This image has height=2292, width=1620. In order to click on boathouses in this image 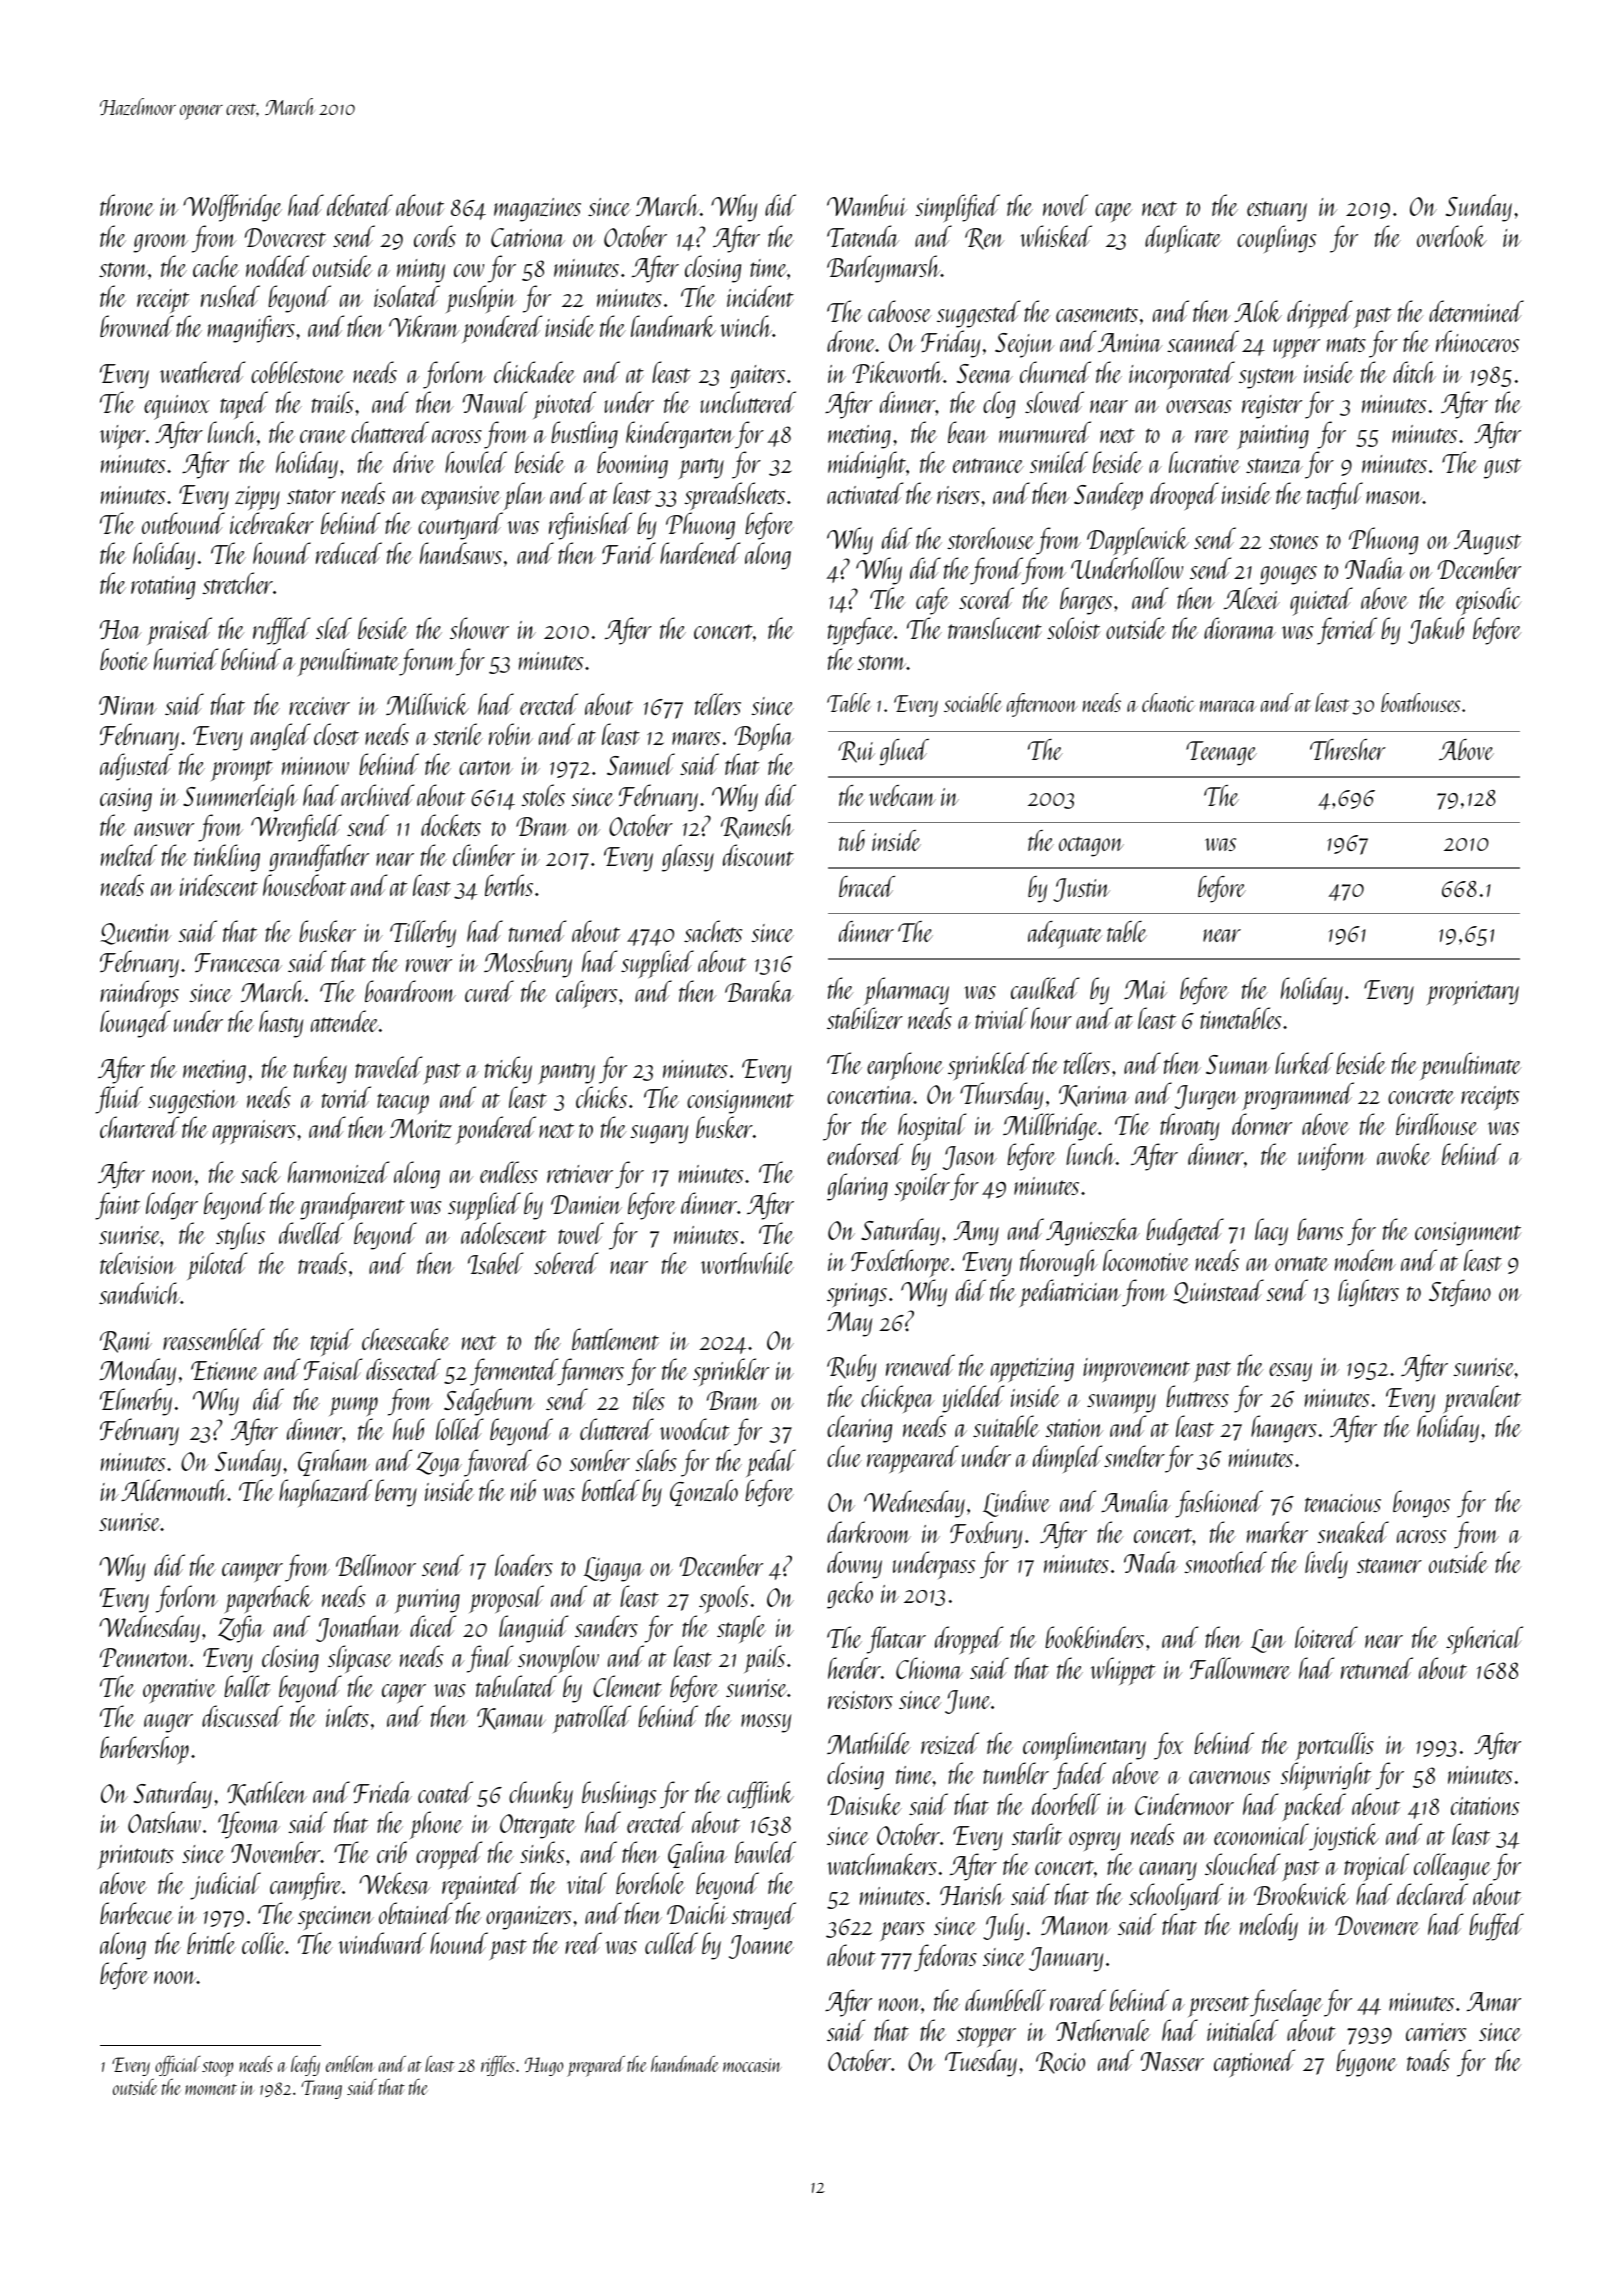, I will do `click(1420, 702)`.
